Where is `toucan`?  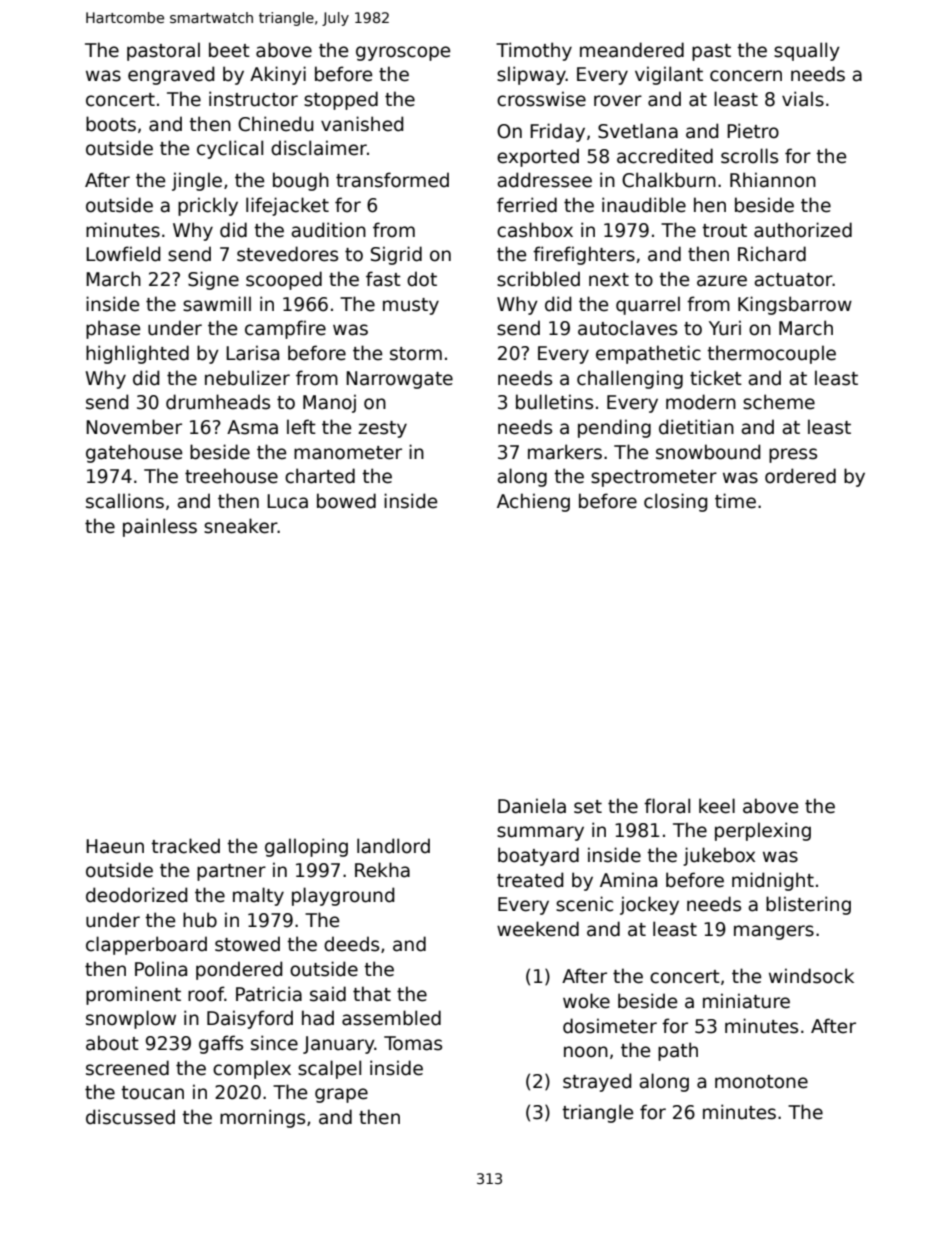 toucan is located at coordinates (152, 1093).
